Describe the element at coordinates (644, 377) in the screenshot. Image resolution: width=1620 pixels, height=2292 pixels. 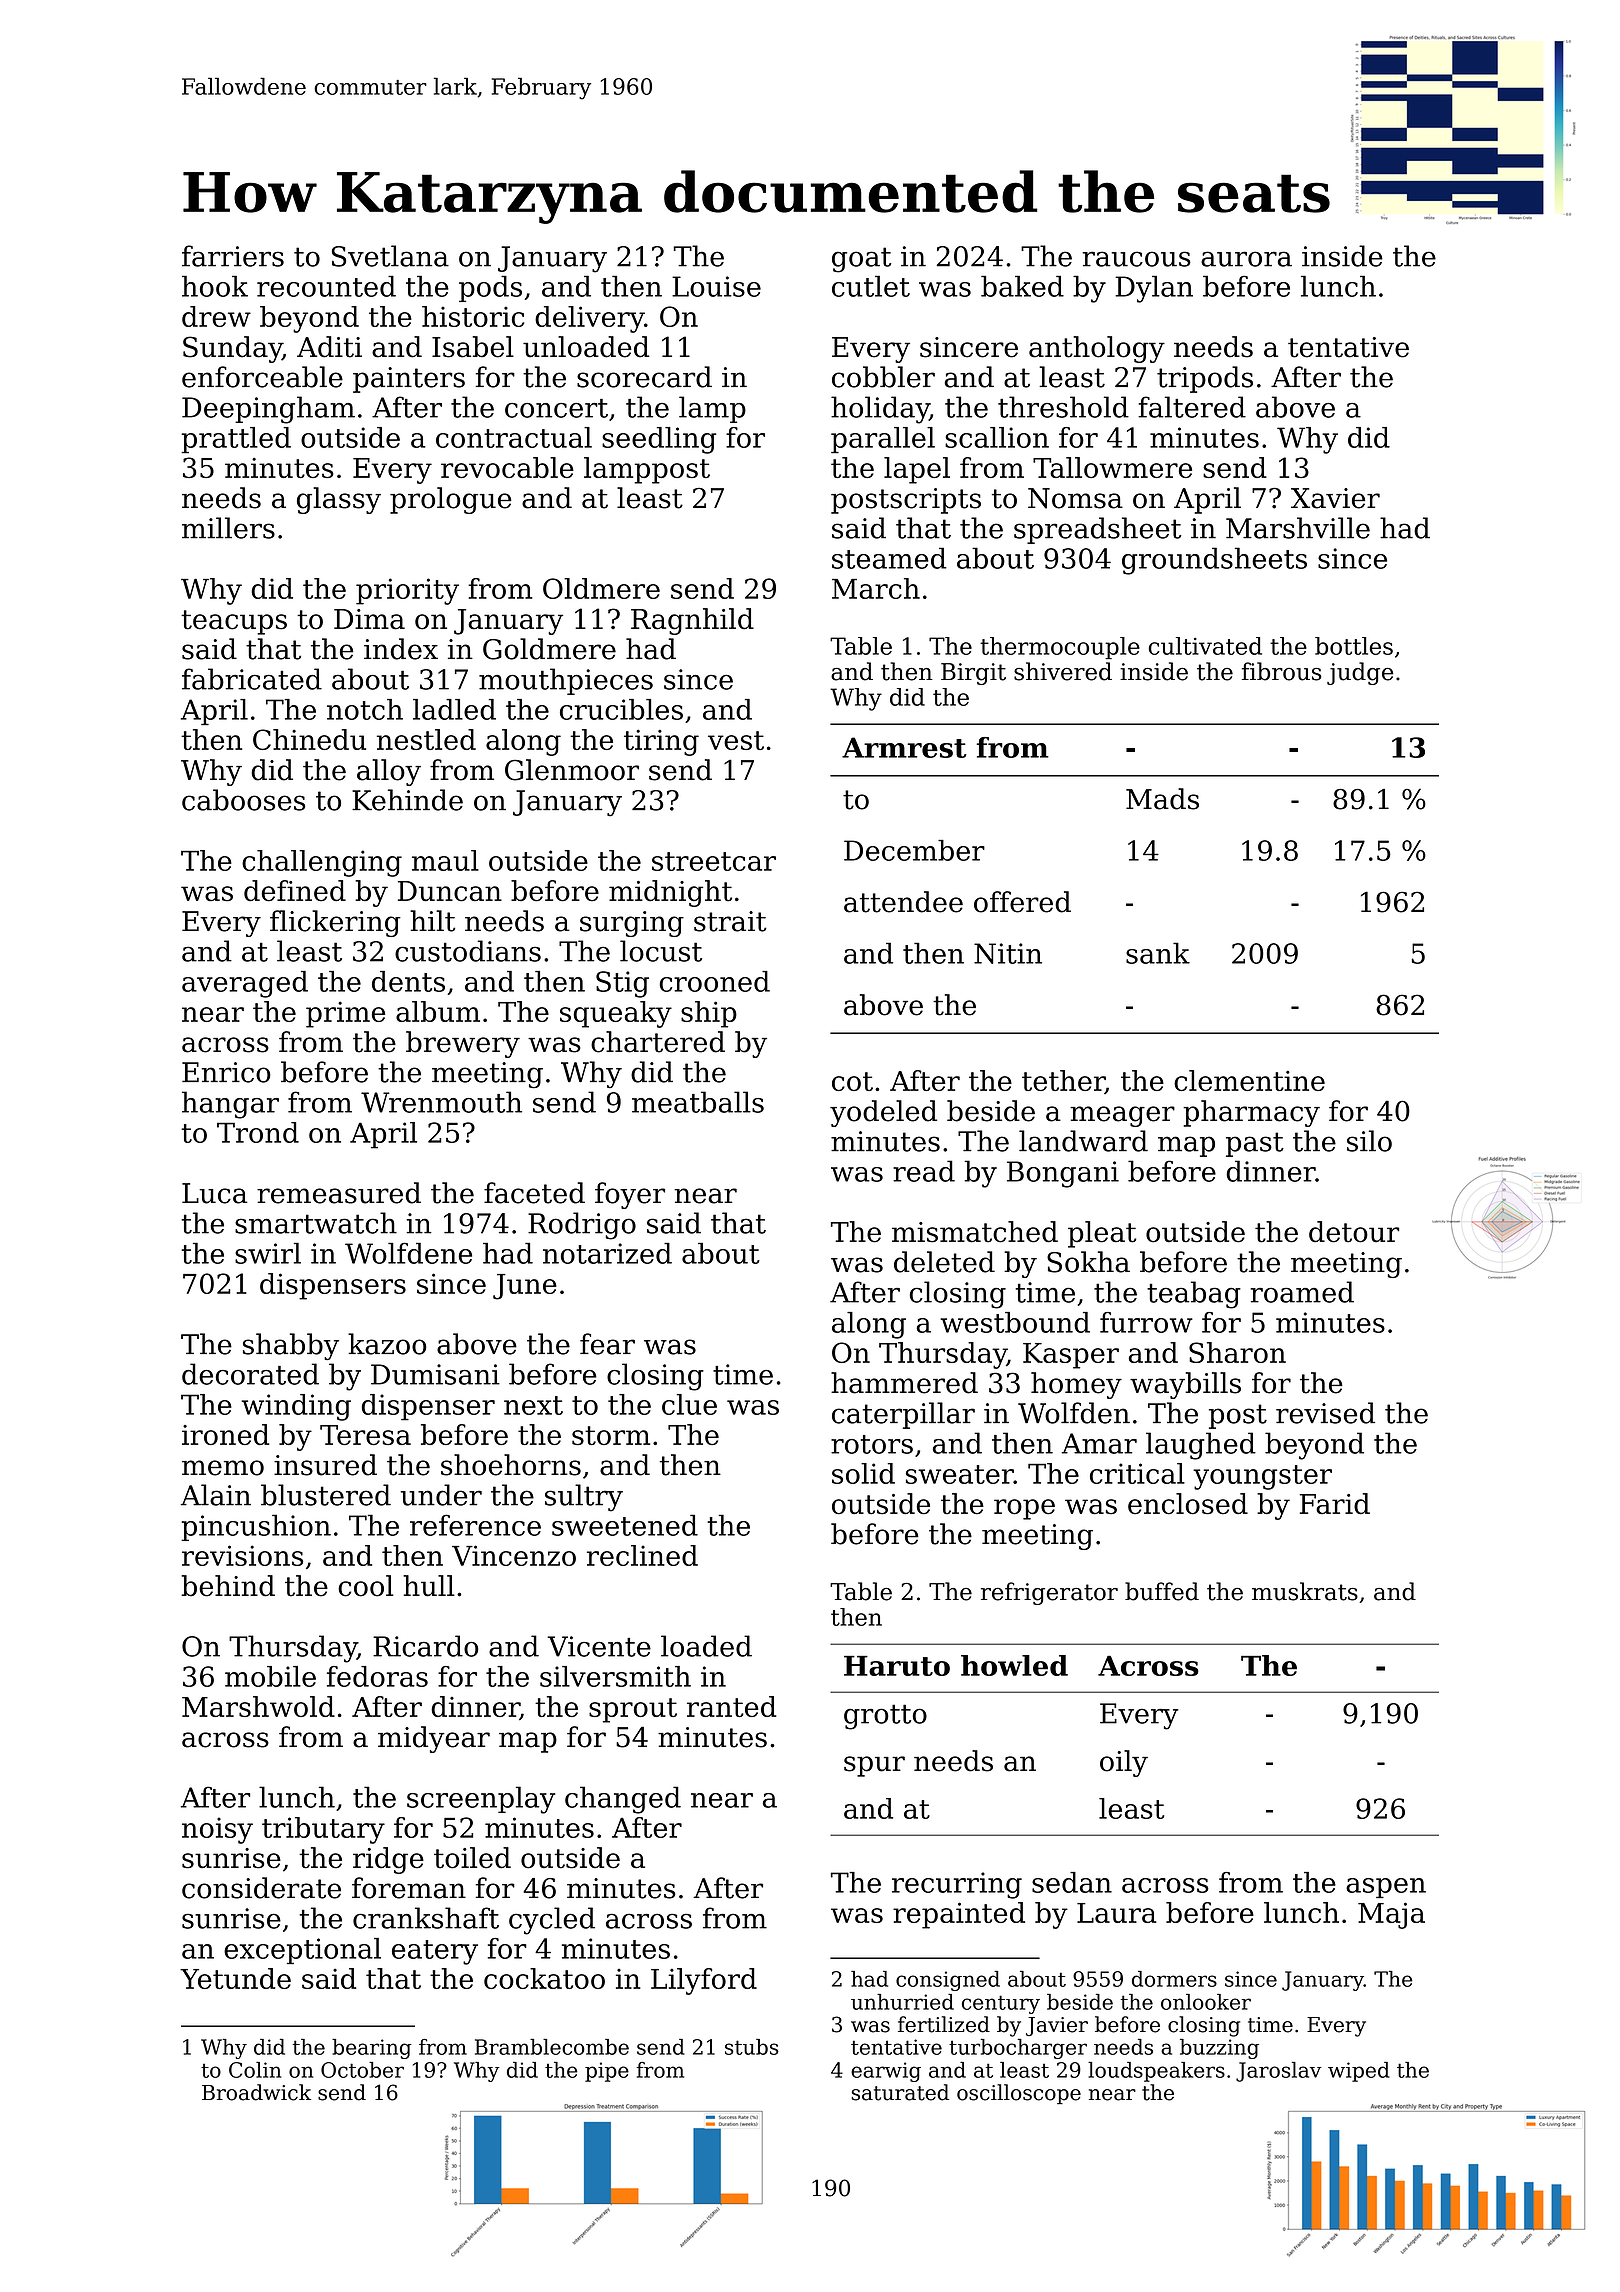
I see `scorecard` at that location.
